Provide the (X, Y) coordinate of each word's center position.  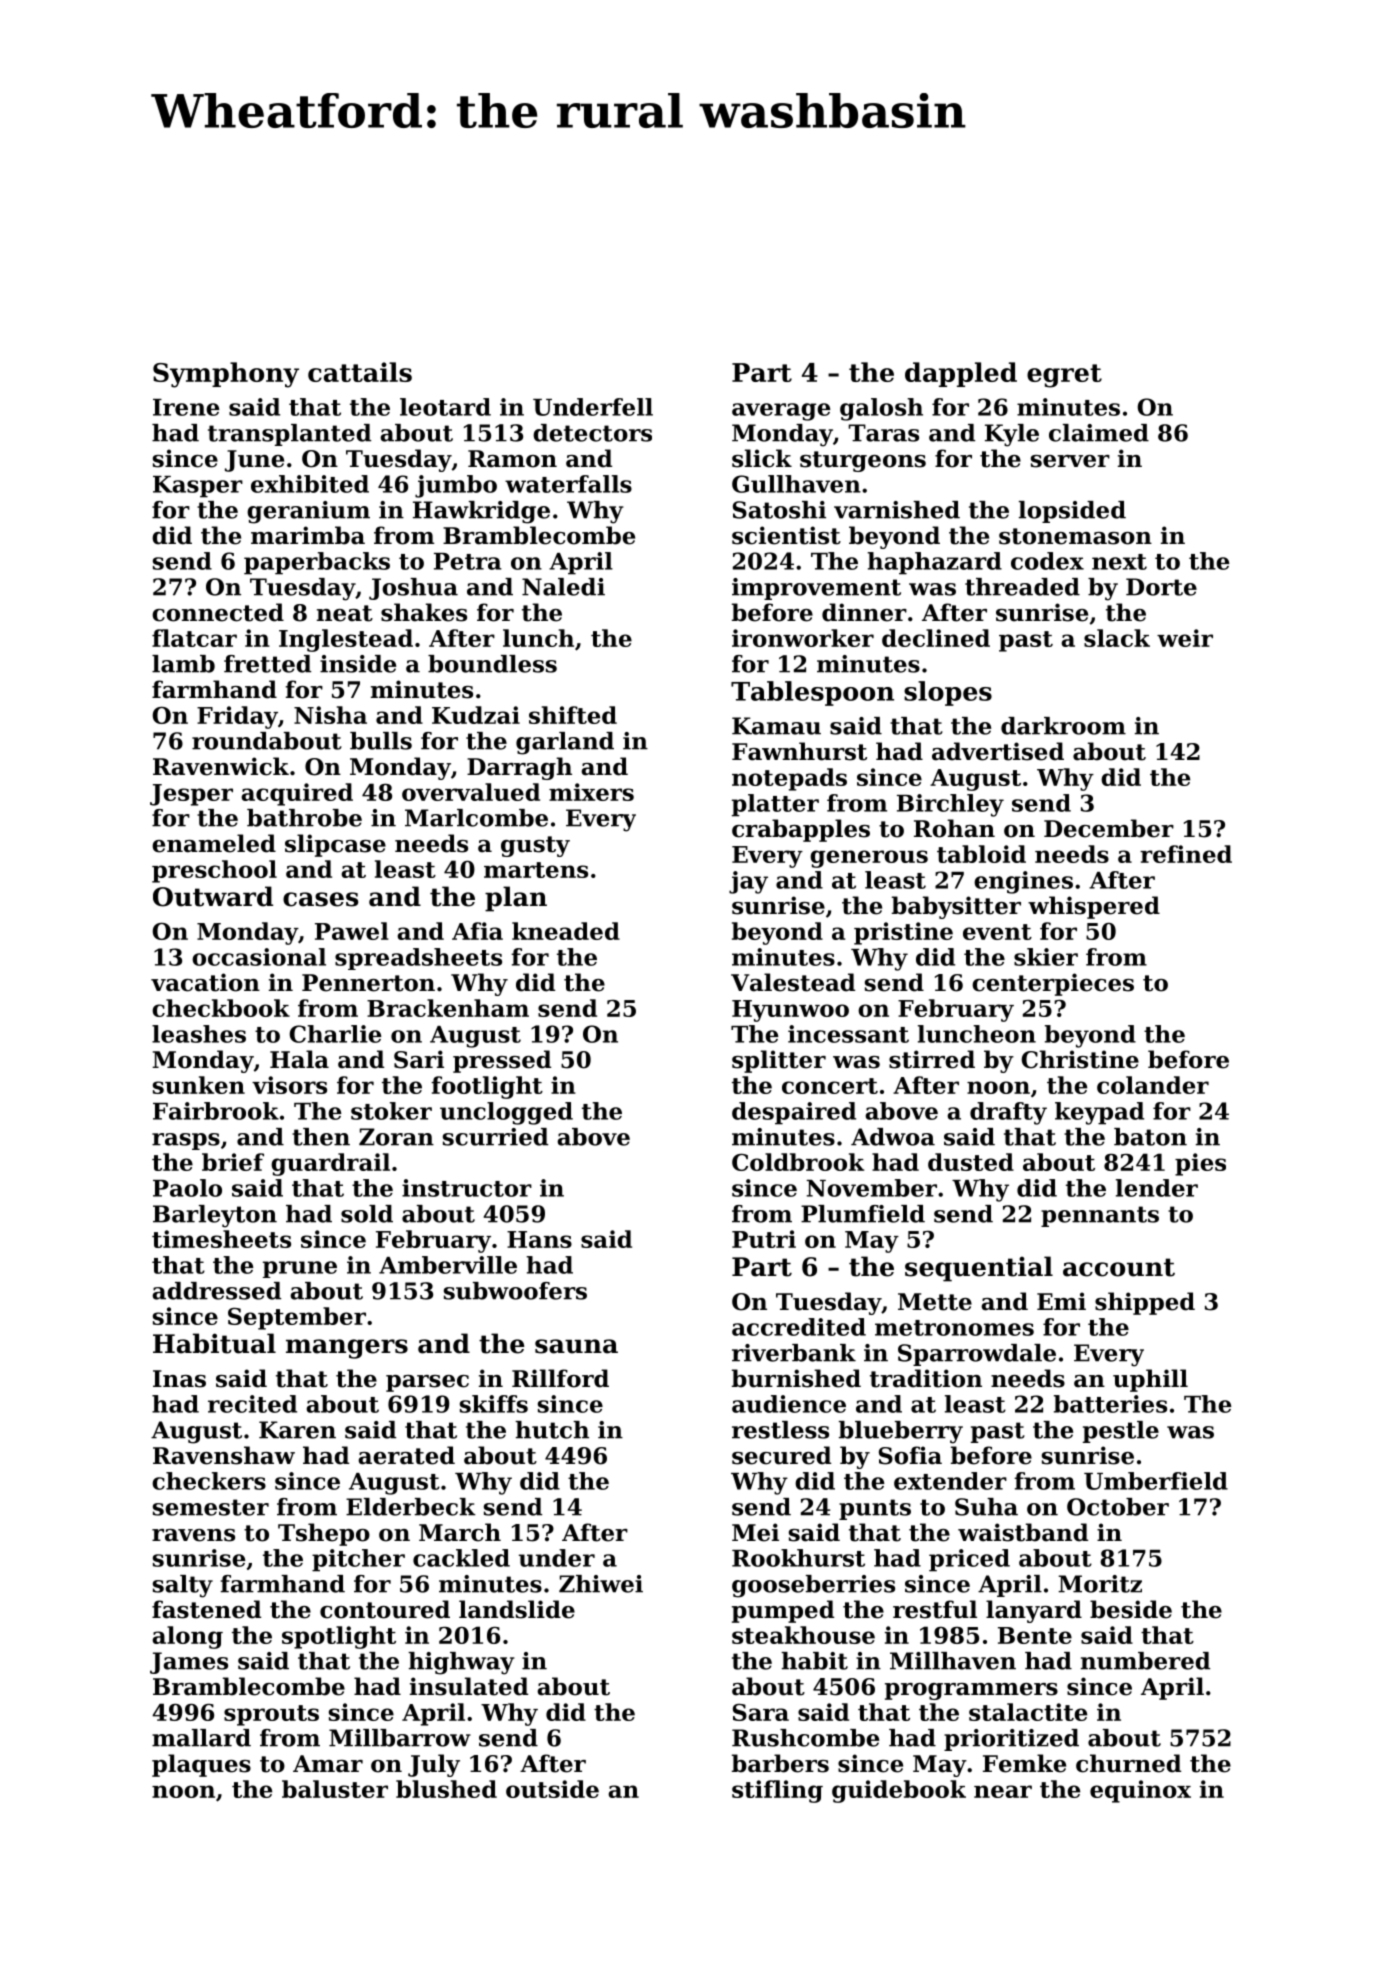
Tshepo (324, 1534)
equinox (1140, 1791)
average (781, 412)
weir (1185, 638)
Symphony (226, 375)
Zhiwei (601, 1584)
